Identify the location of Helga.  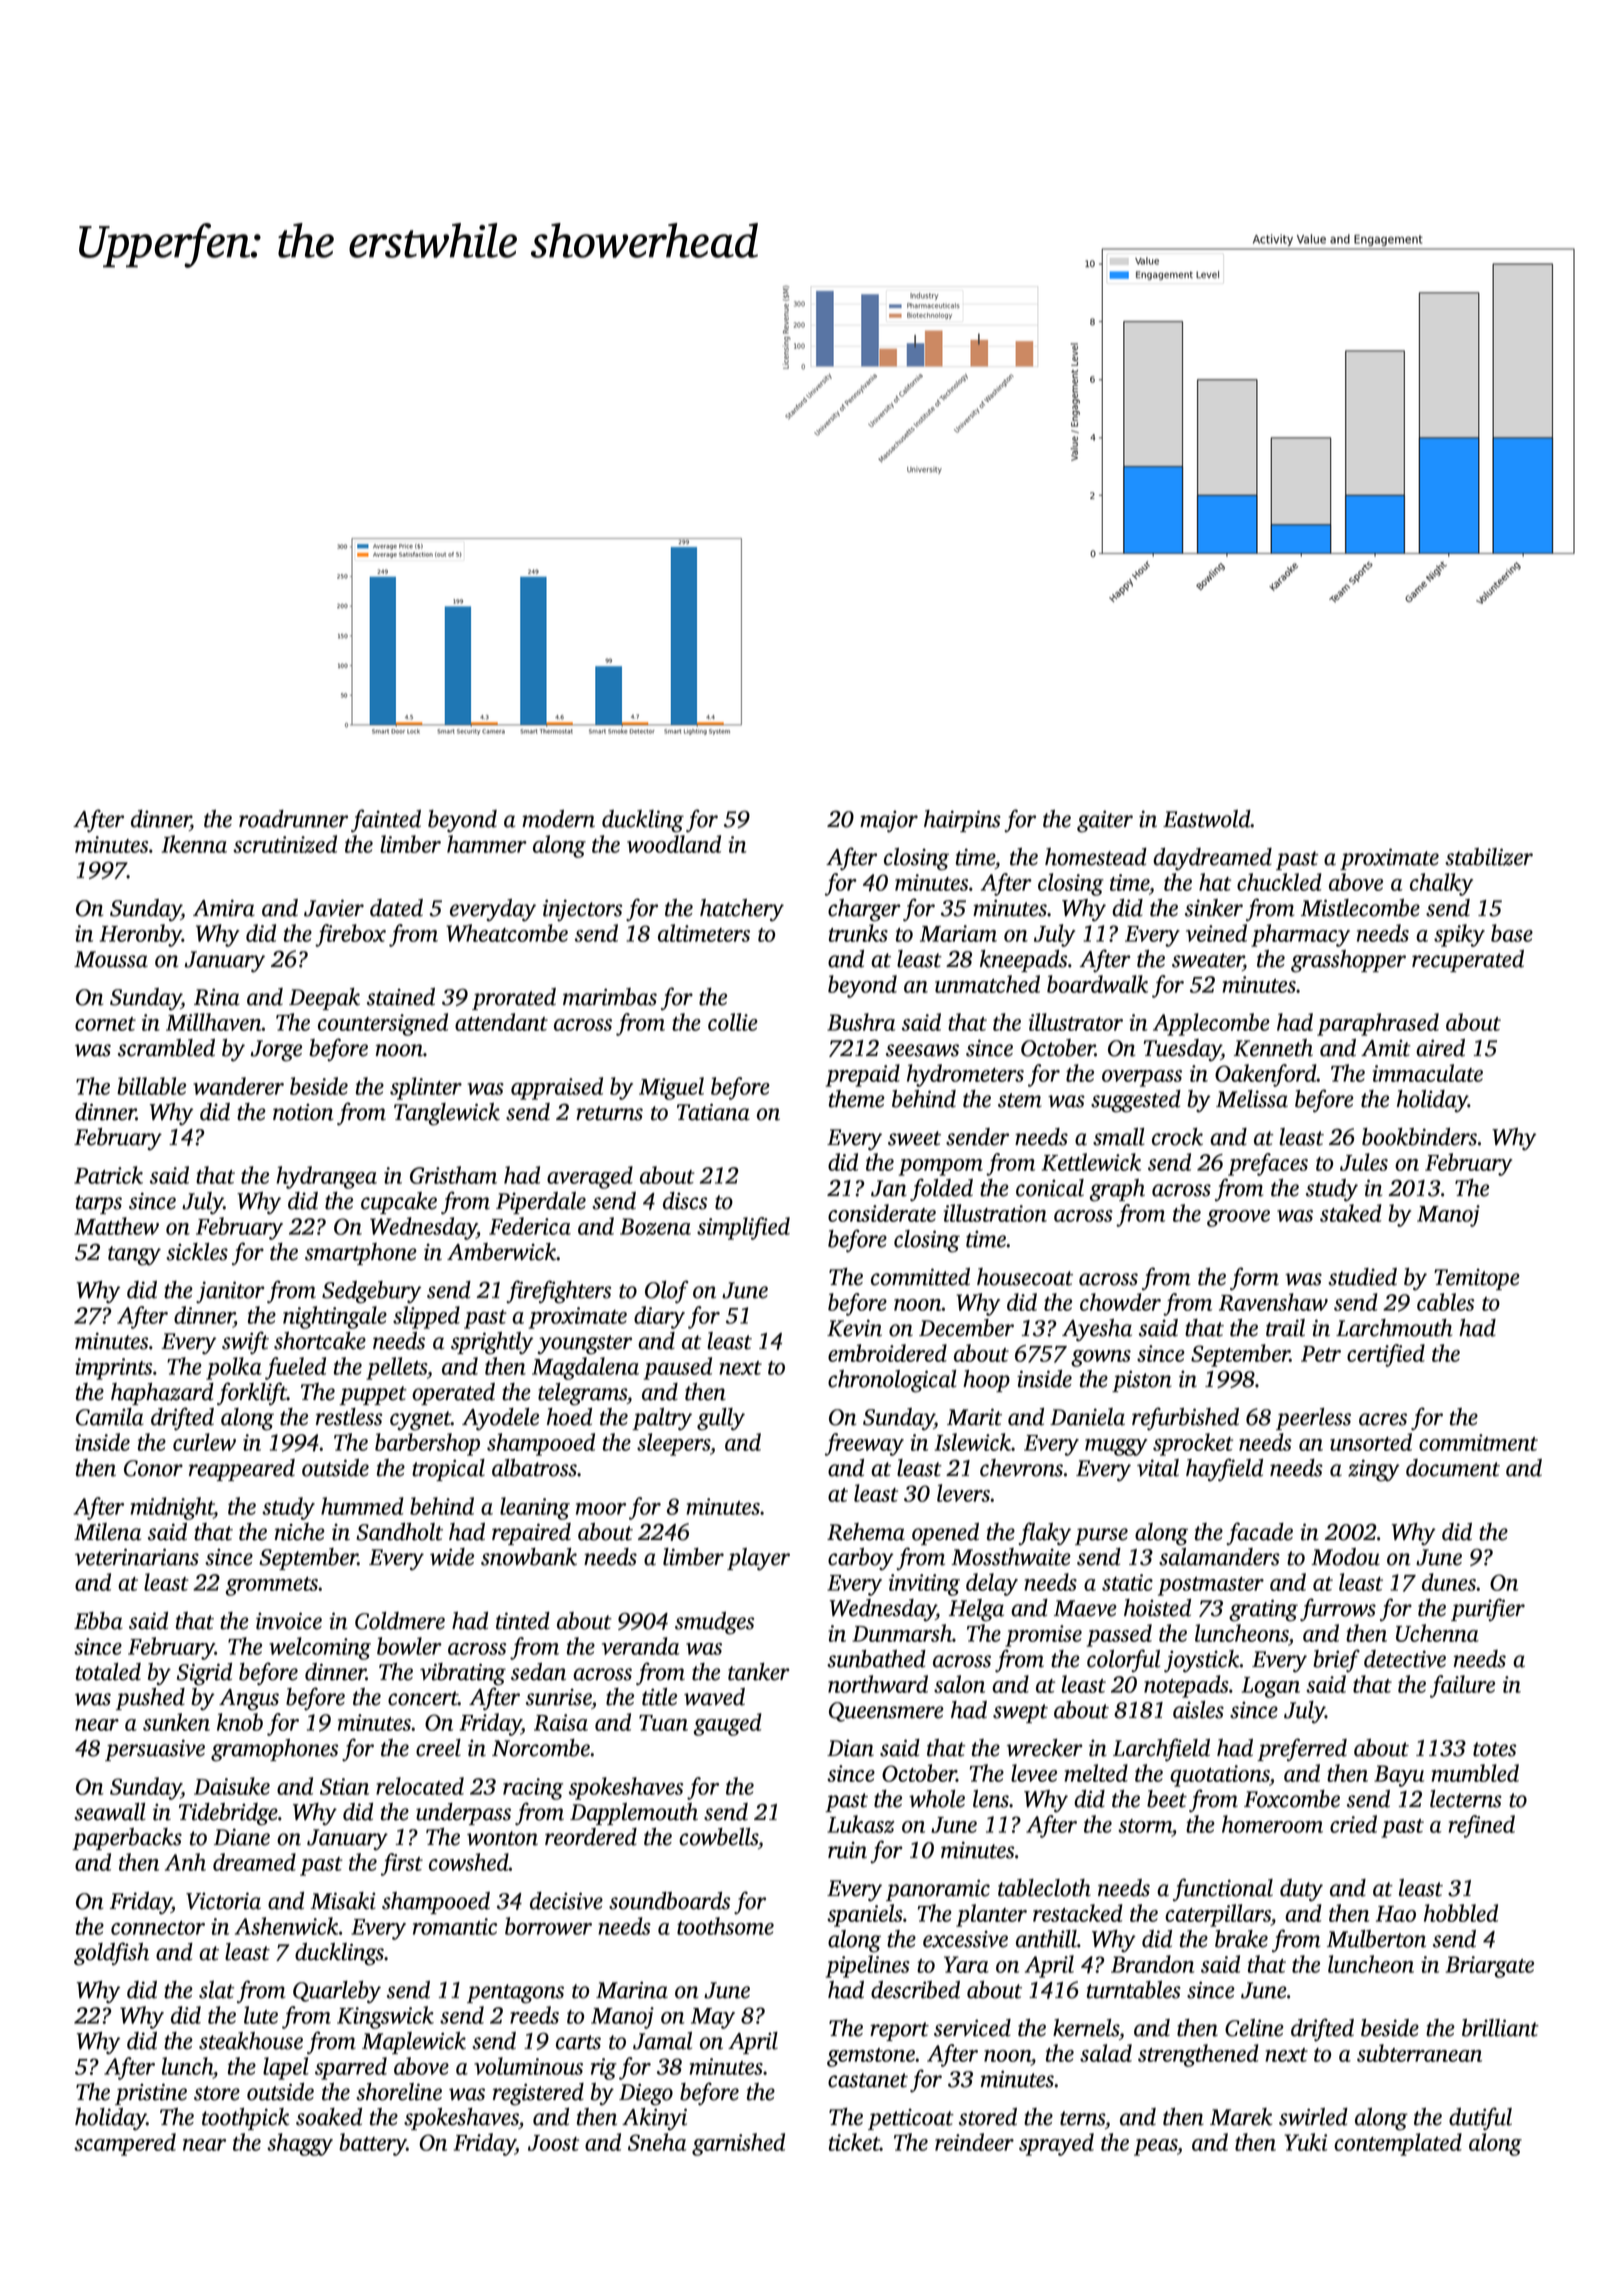
(976, 1610).
